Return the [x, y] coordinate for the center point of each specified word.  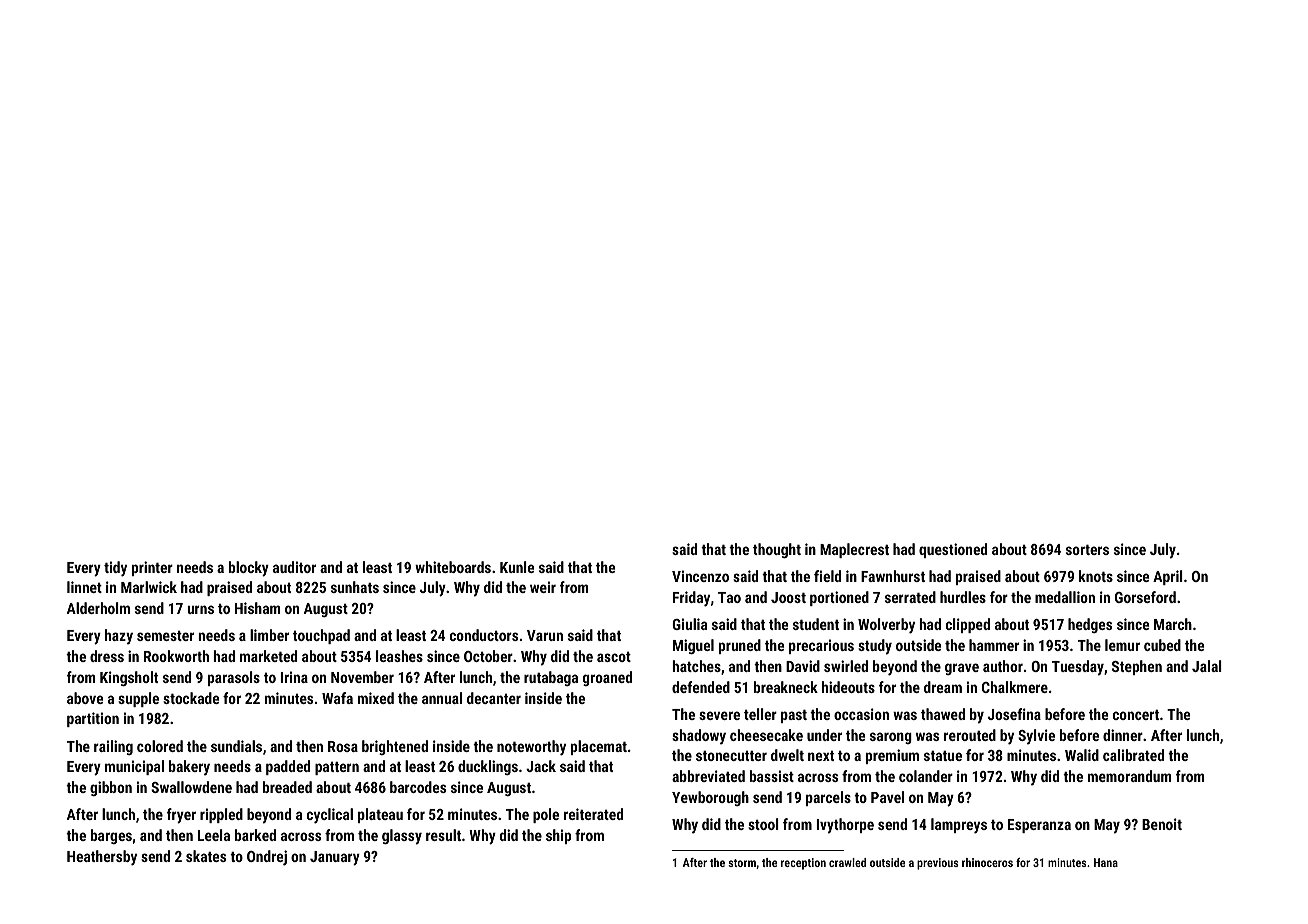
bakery [189, 767]
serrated [910, 597]
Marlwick [149, 587]
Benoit [1162, 824]
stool [763, 824]
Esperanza [1039, 826]
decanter [494, 698]
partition [93, 719]
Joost [788, 597]
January [335, 858]
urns [200, 609]
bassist [772, 776]
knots [1096, 576]
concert [1136, 715]
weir [543, 587]
